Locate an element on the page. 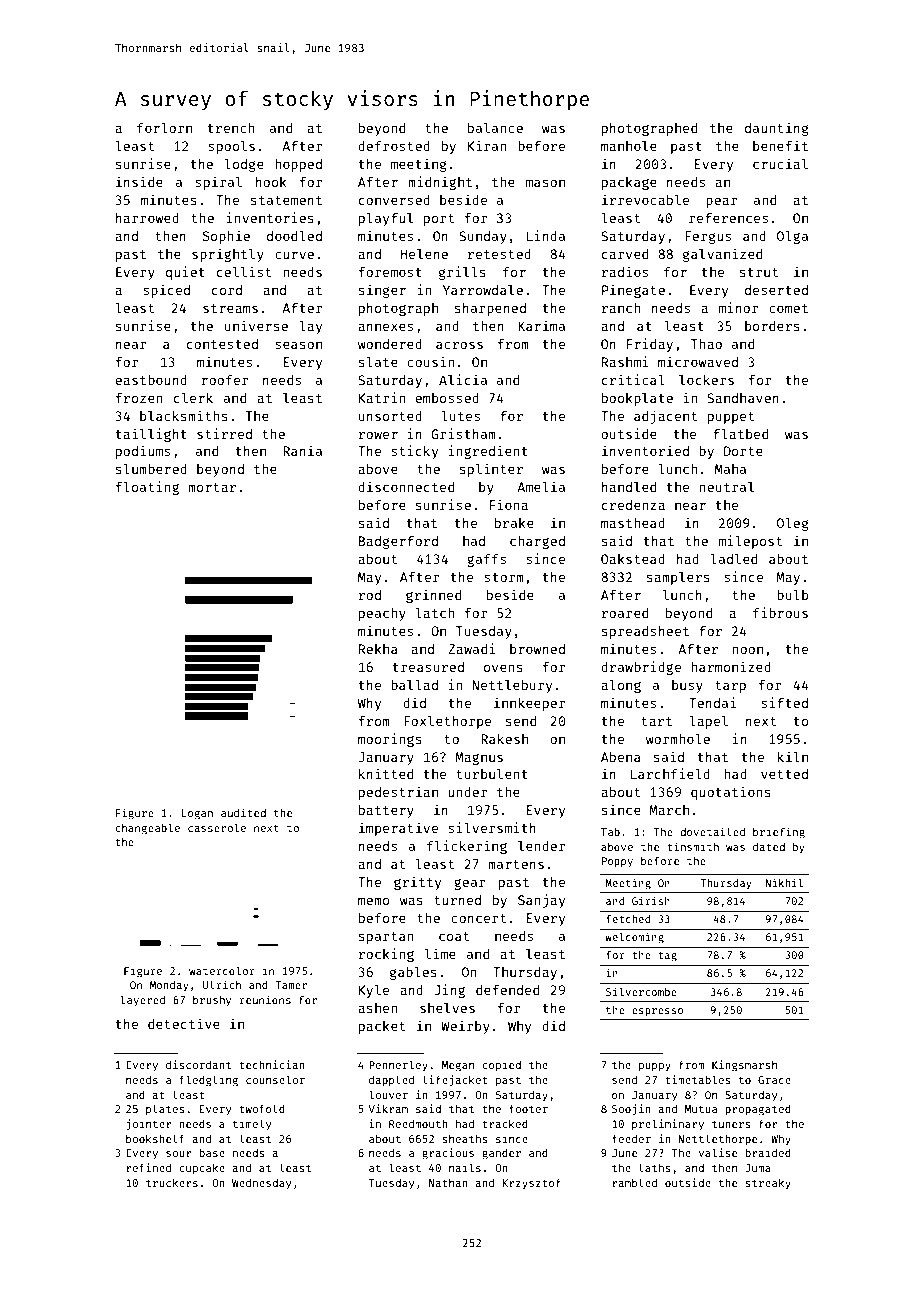 The height and width of the image is (1308, 924). manhole is located at coordinates (629, 145).
